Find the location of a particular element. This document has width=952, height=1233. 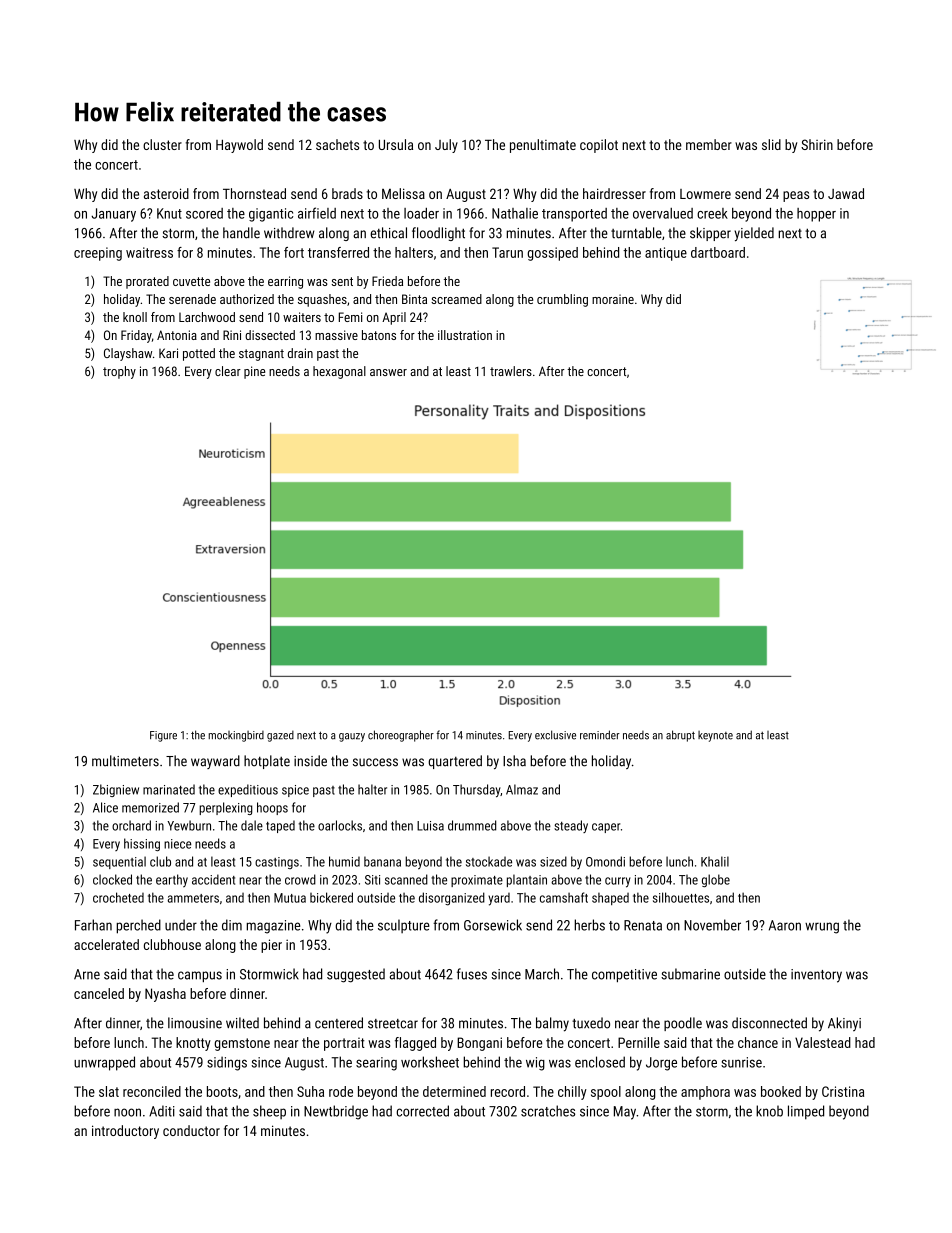

Ursula is located at coordinates (396, 144).
